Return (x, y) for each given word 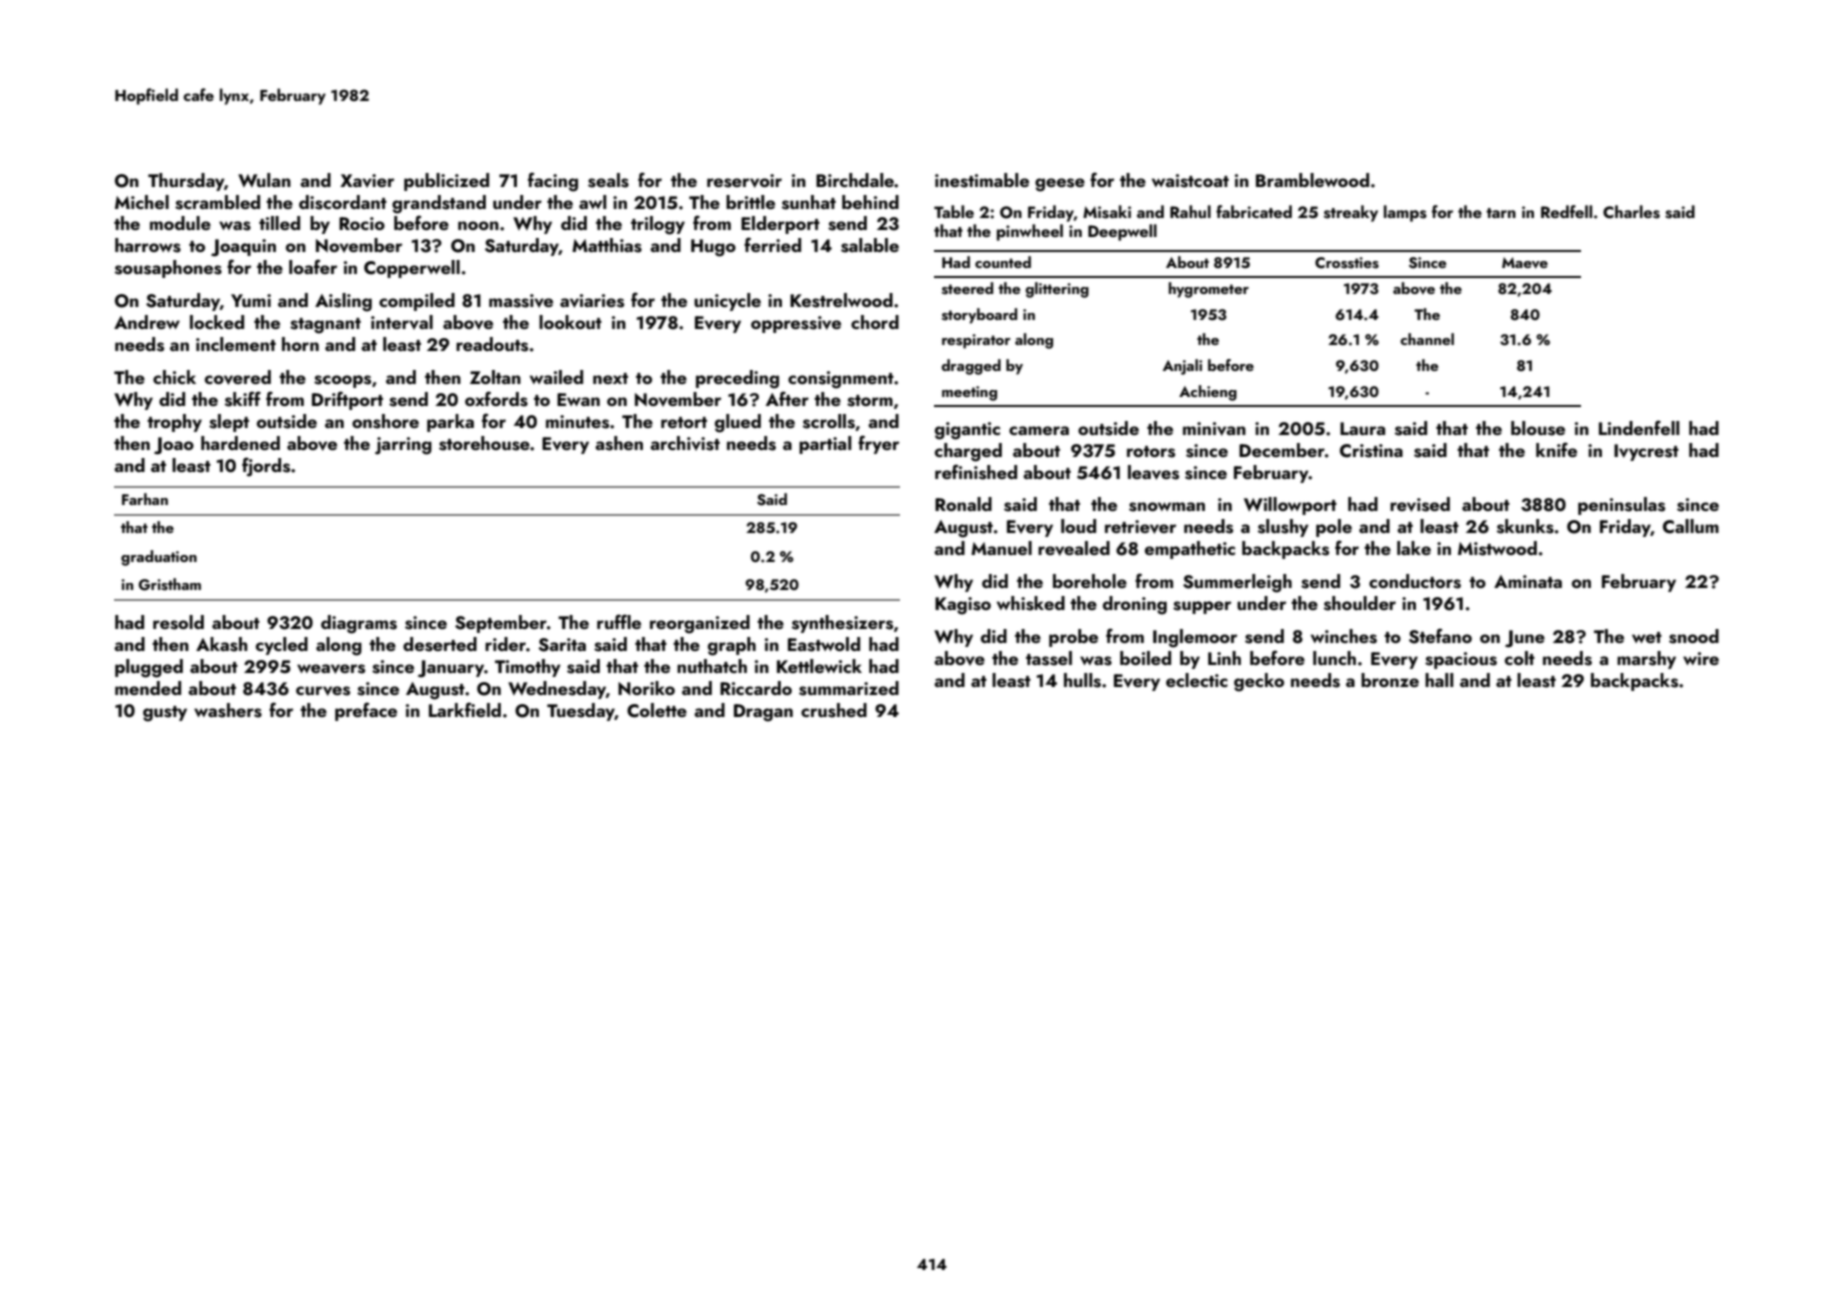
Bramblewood (1312, 180)
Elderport (780, 225)
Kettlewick (819, 666)
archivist (685, 443)
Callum (1691, 526)
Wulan (264, 180)
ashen (619, 443)
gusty (165, 714)
